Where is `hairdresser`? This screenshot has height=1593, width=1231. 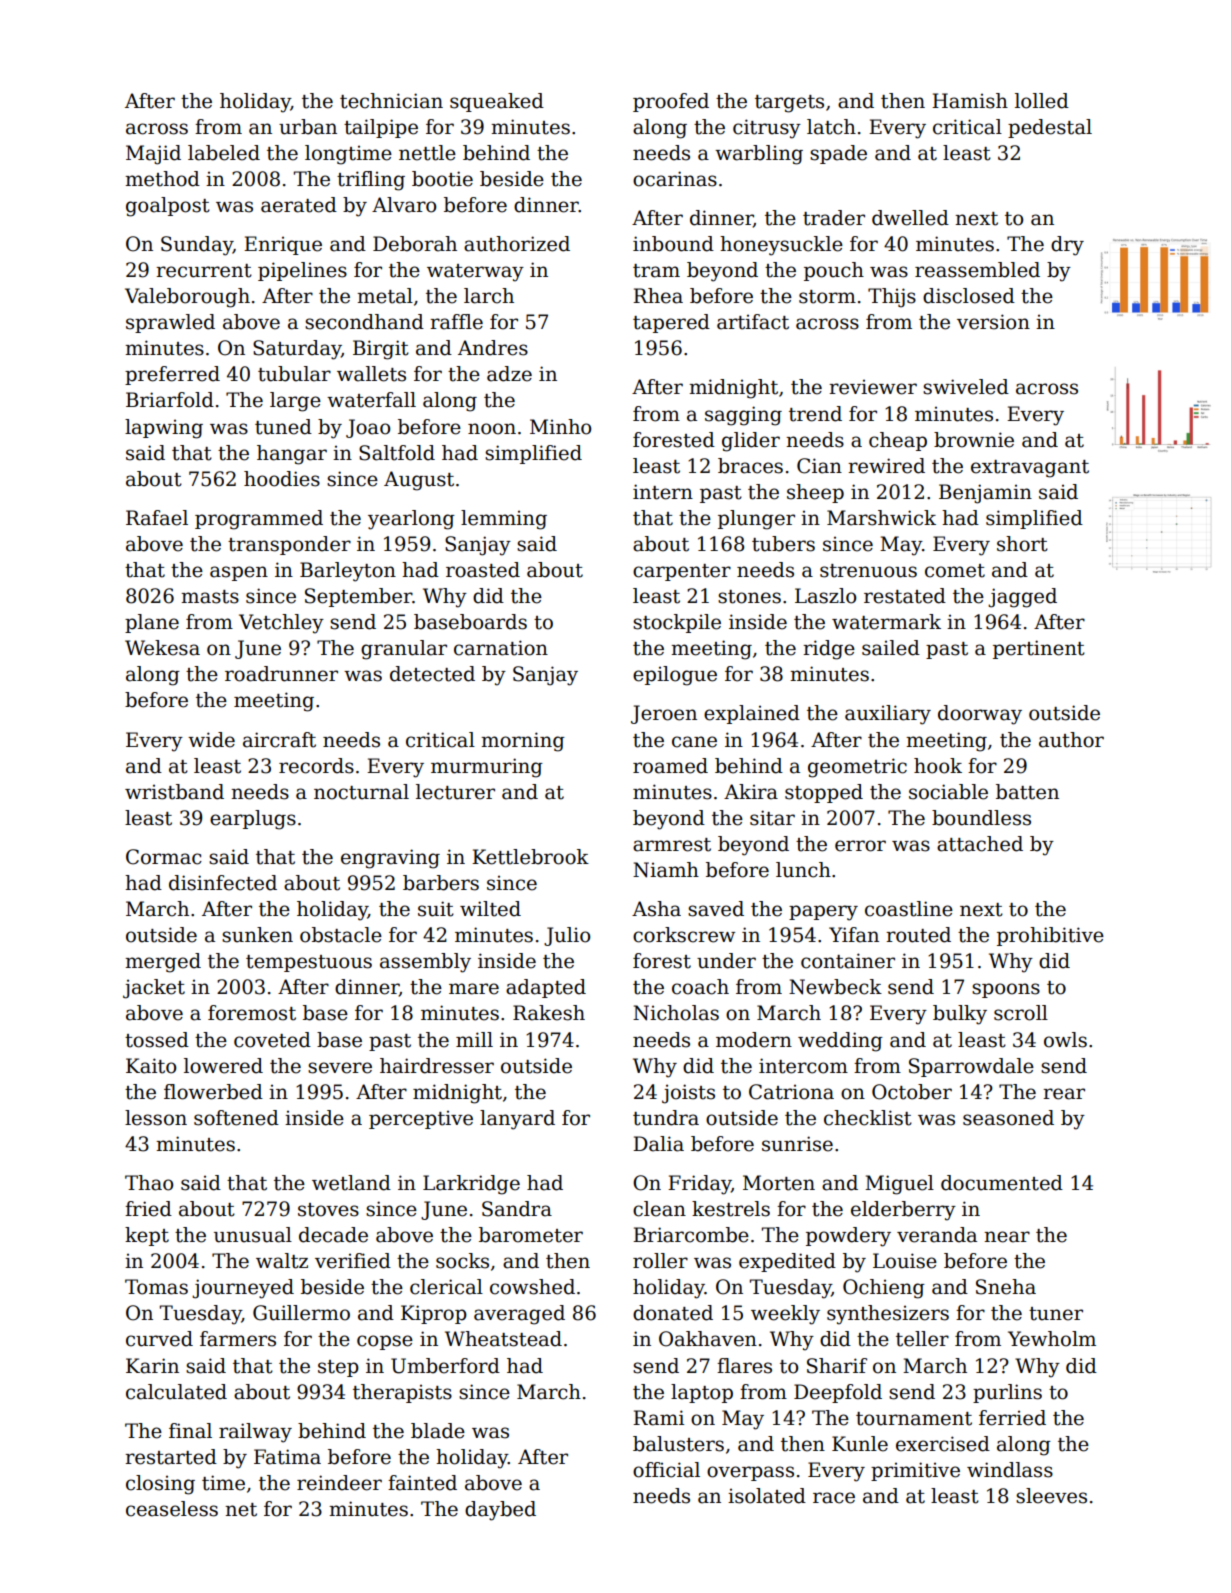
hairdresser is located at coordinates (437, 1066).
